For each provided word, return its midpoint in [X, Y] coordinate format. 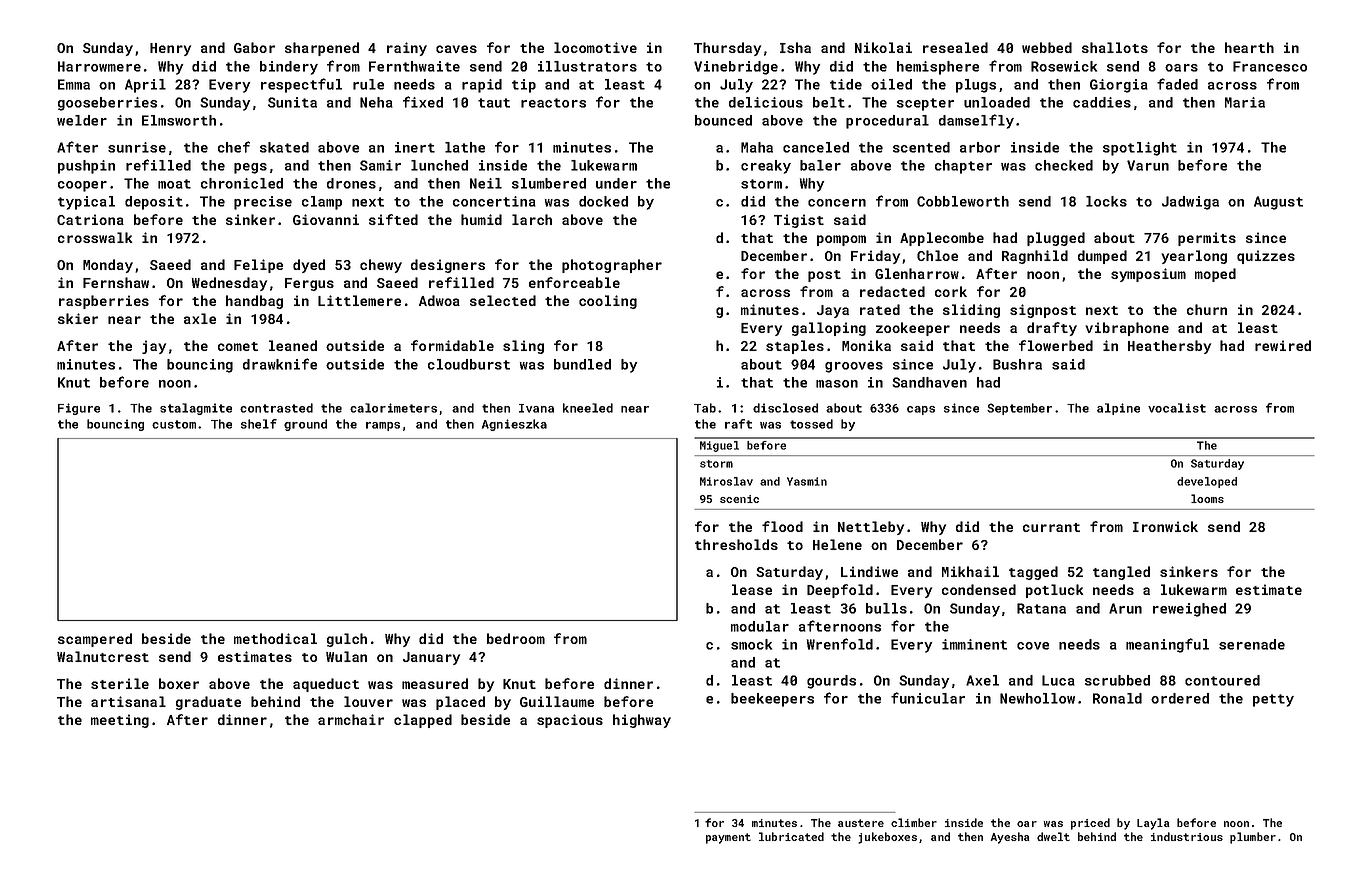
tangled [1121, 573]
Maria [1245, 102]
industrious [1187, 836]
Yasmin [807, 481]
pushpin [86, 167]
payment [728, 838]
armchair [351, 719]
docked [603, 201]
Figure [79, 409]
